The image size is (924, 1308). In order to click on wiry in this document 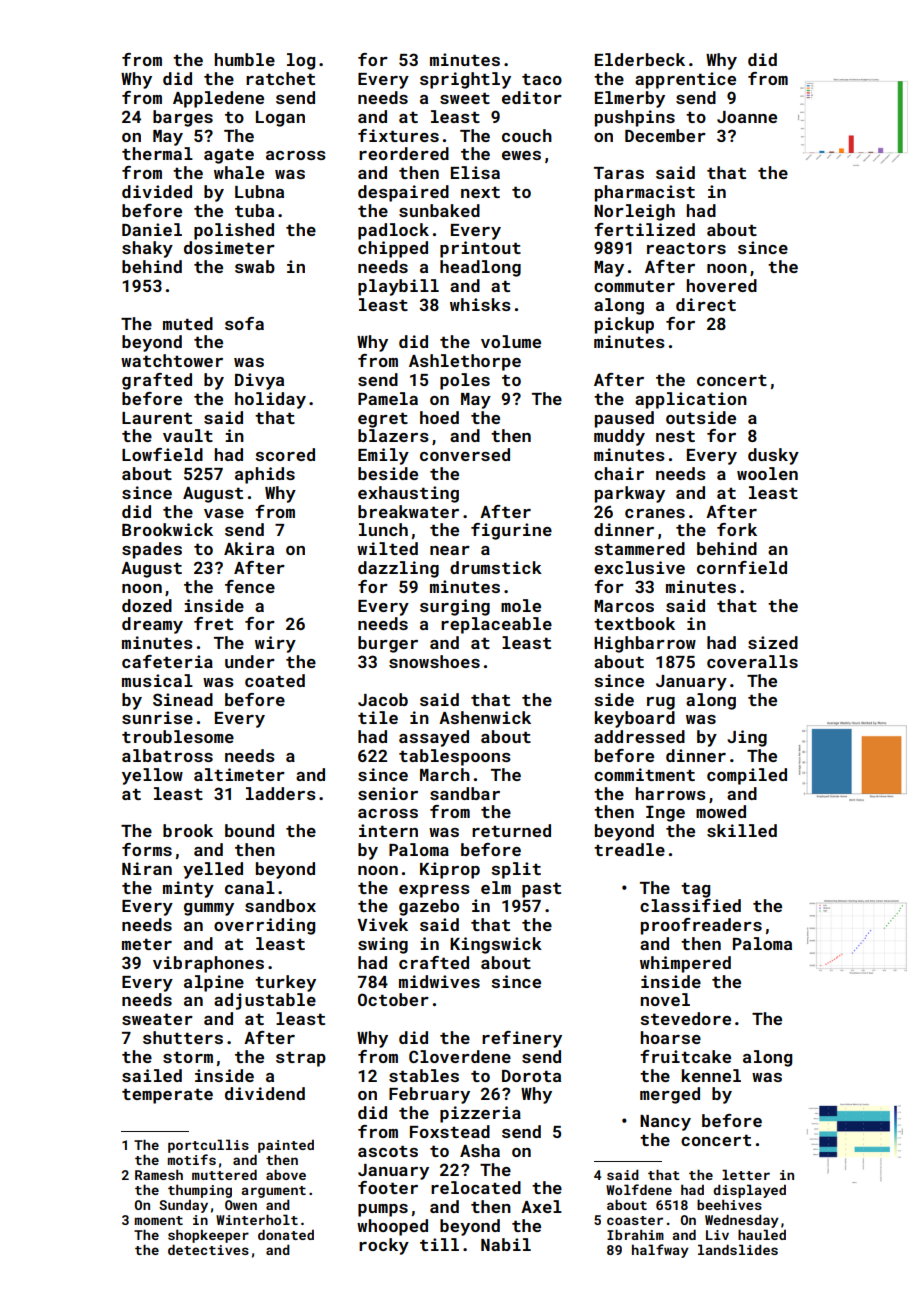, I will do `click(275, 644)`.
